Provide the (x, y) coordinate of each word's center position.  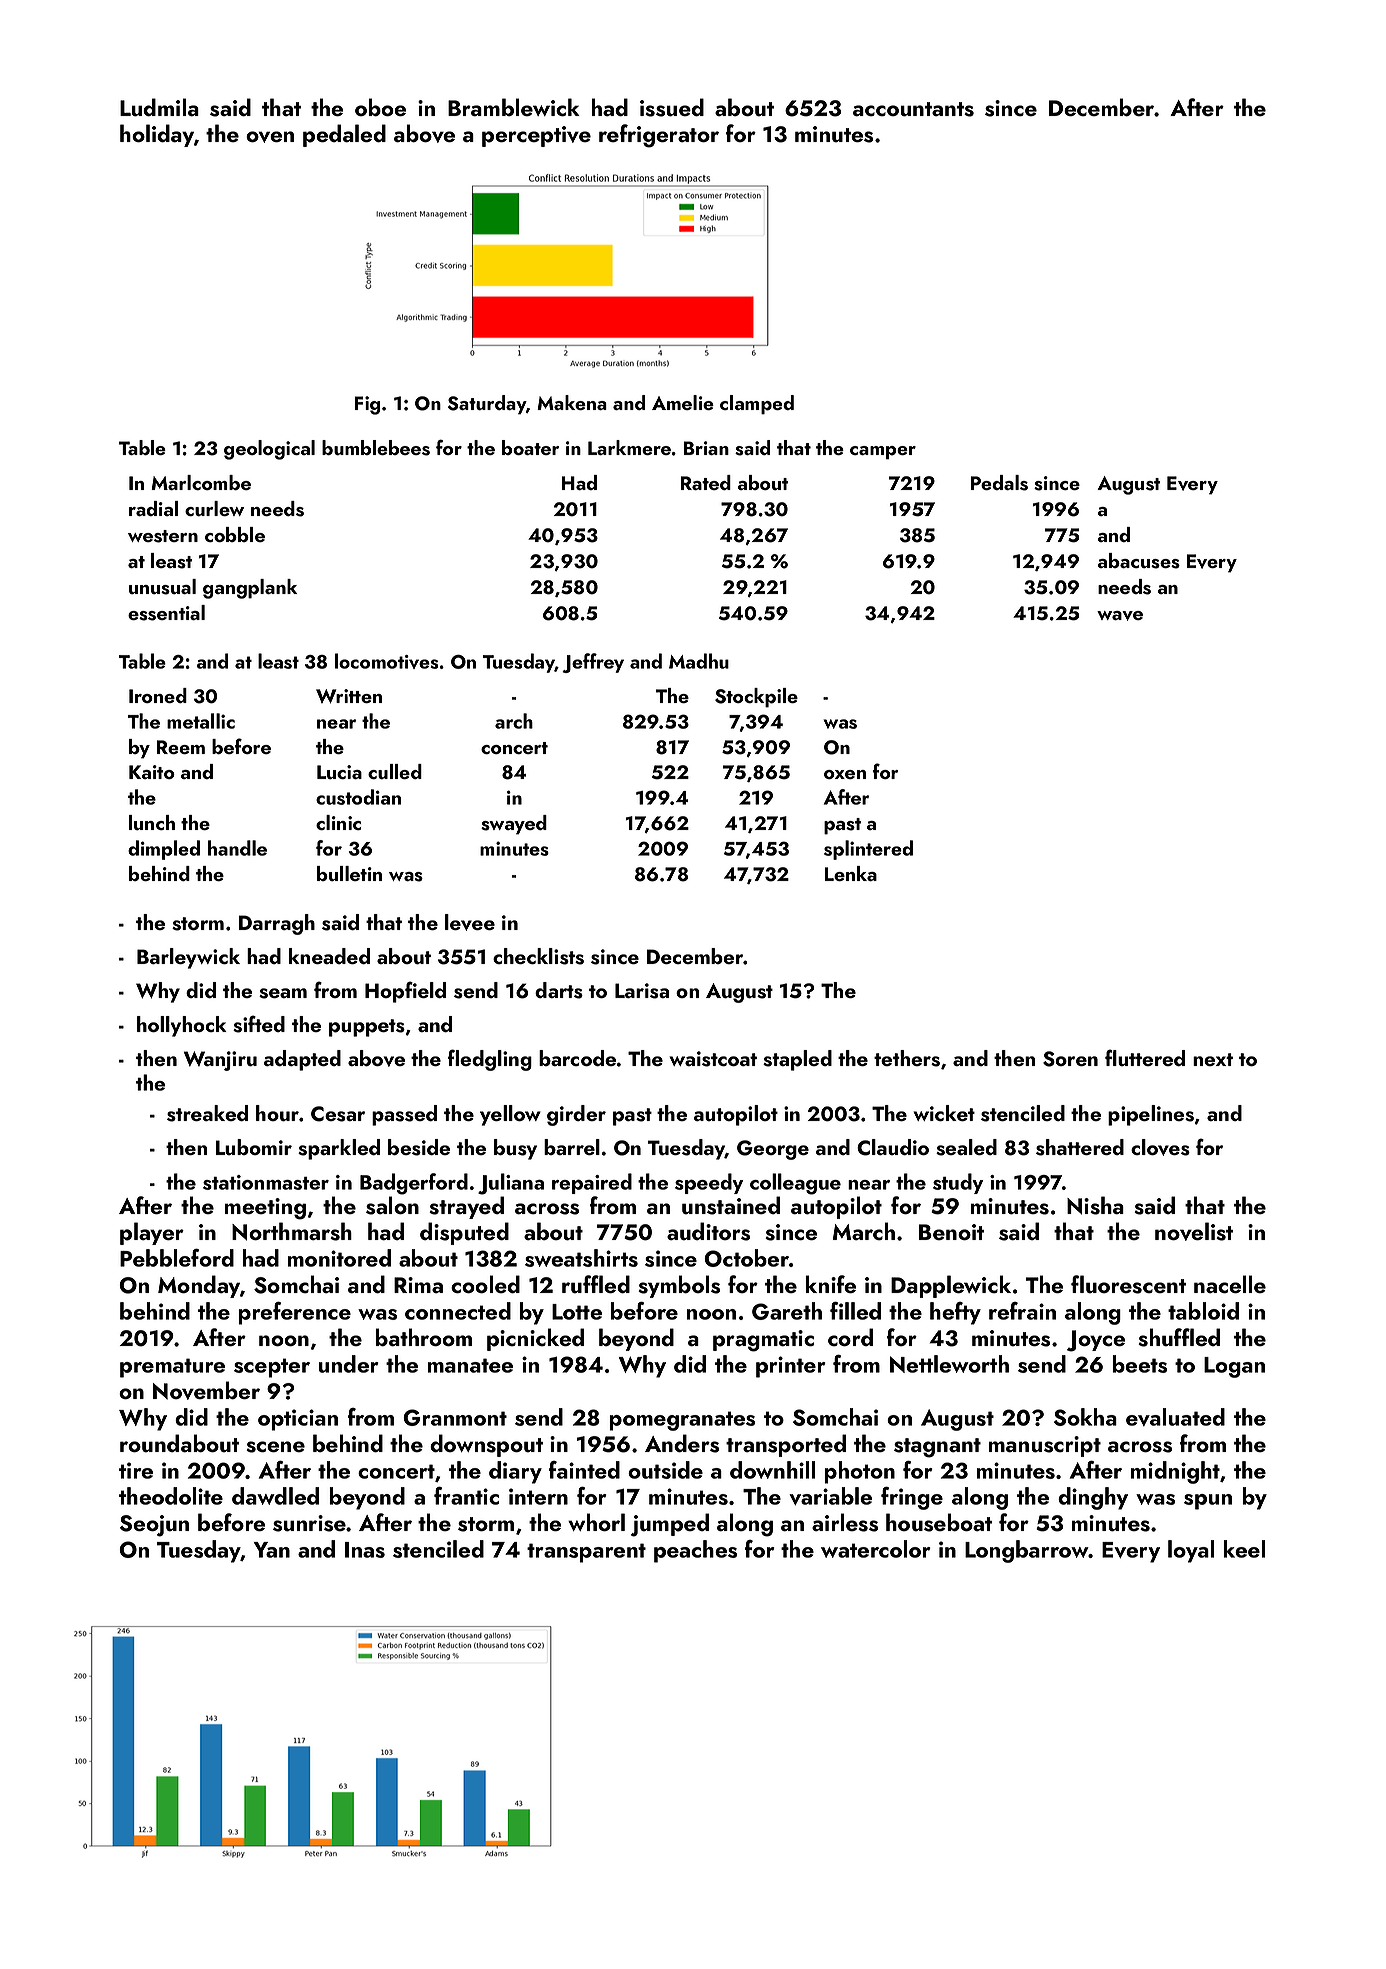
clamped (757, 404)
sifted (259, 1024)
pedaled (344, 135)
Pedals (999, 483)
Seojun (154, 1526)
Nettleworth (949, 1364)
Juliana (511, 1184)
